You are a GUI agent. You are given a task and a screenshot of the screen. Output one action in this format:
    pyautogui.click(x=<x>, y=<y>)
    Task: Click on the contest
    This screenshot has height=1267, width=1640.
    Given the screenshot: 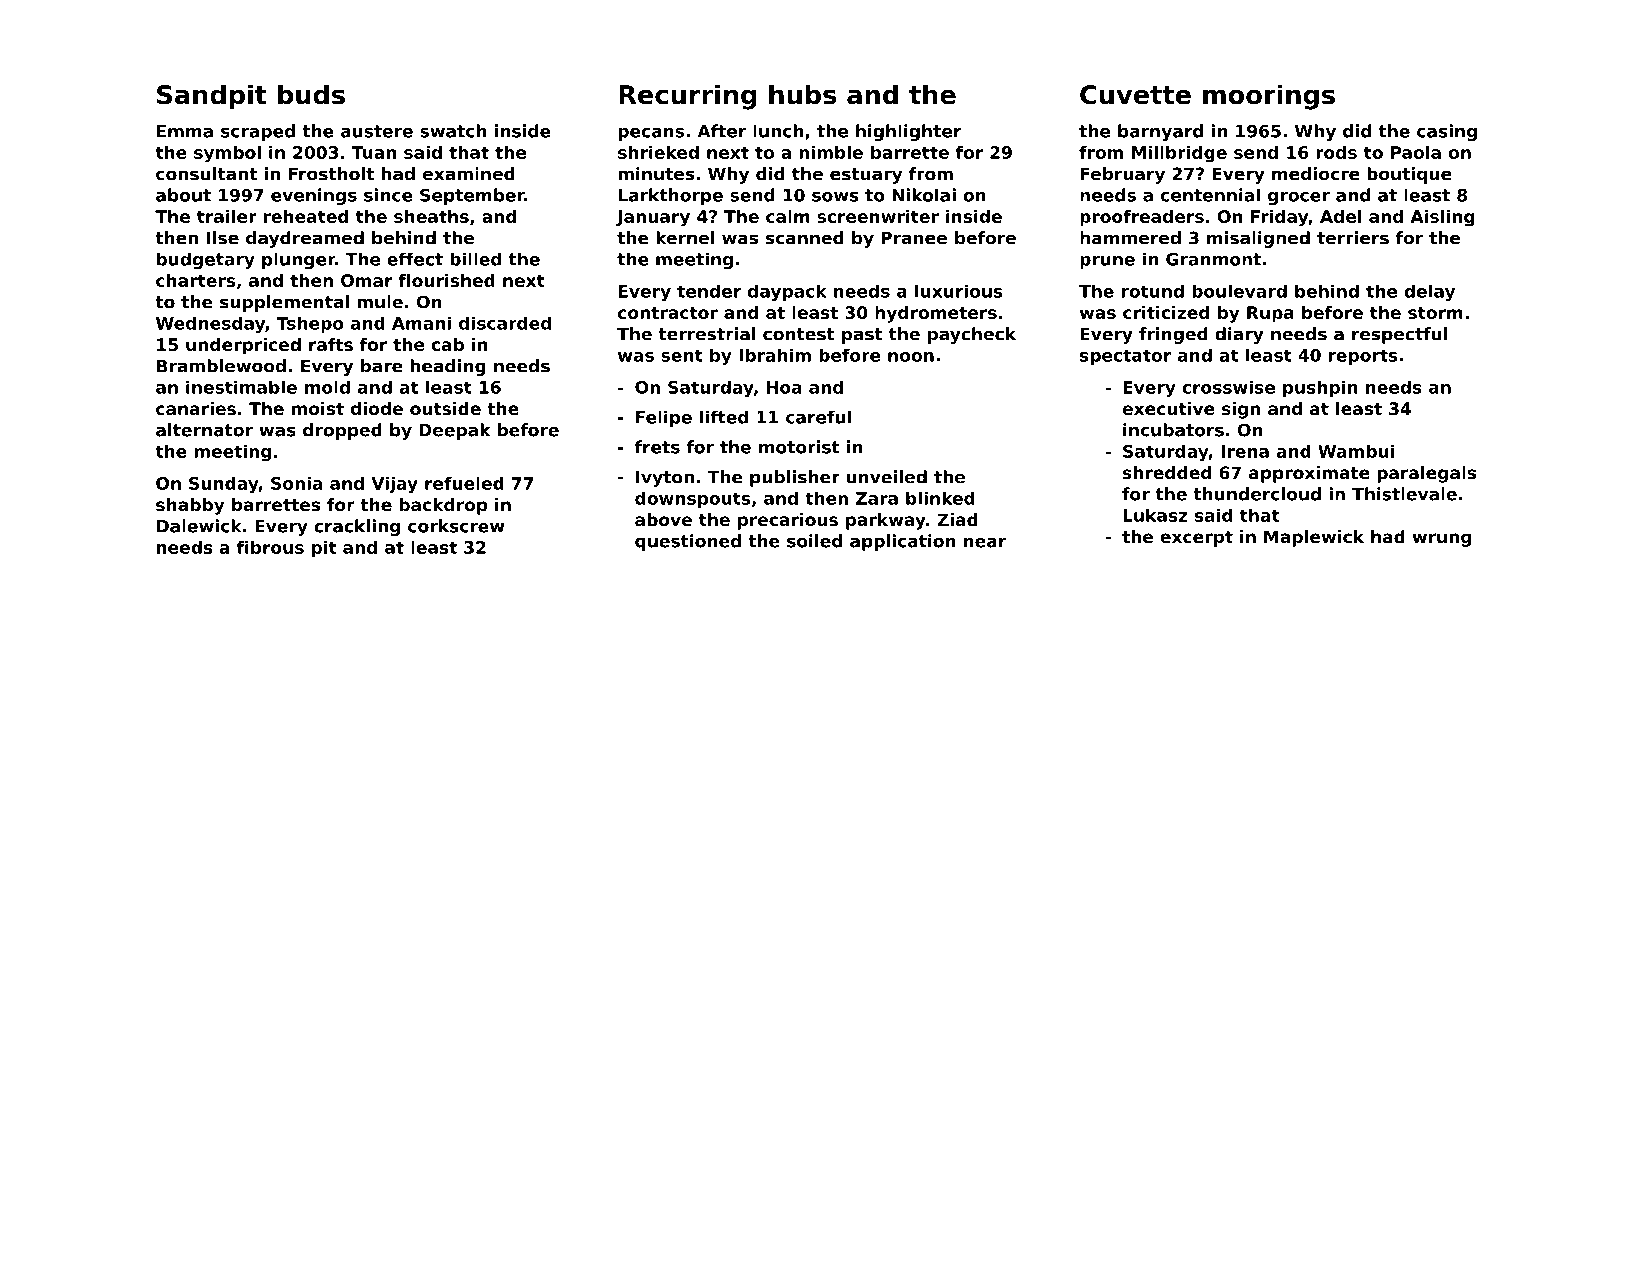 What is the action you would take?
    pyautogui.click(x=799, y=334)
